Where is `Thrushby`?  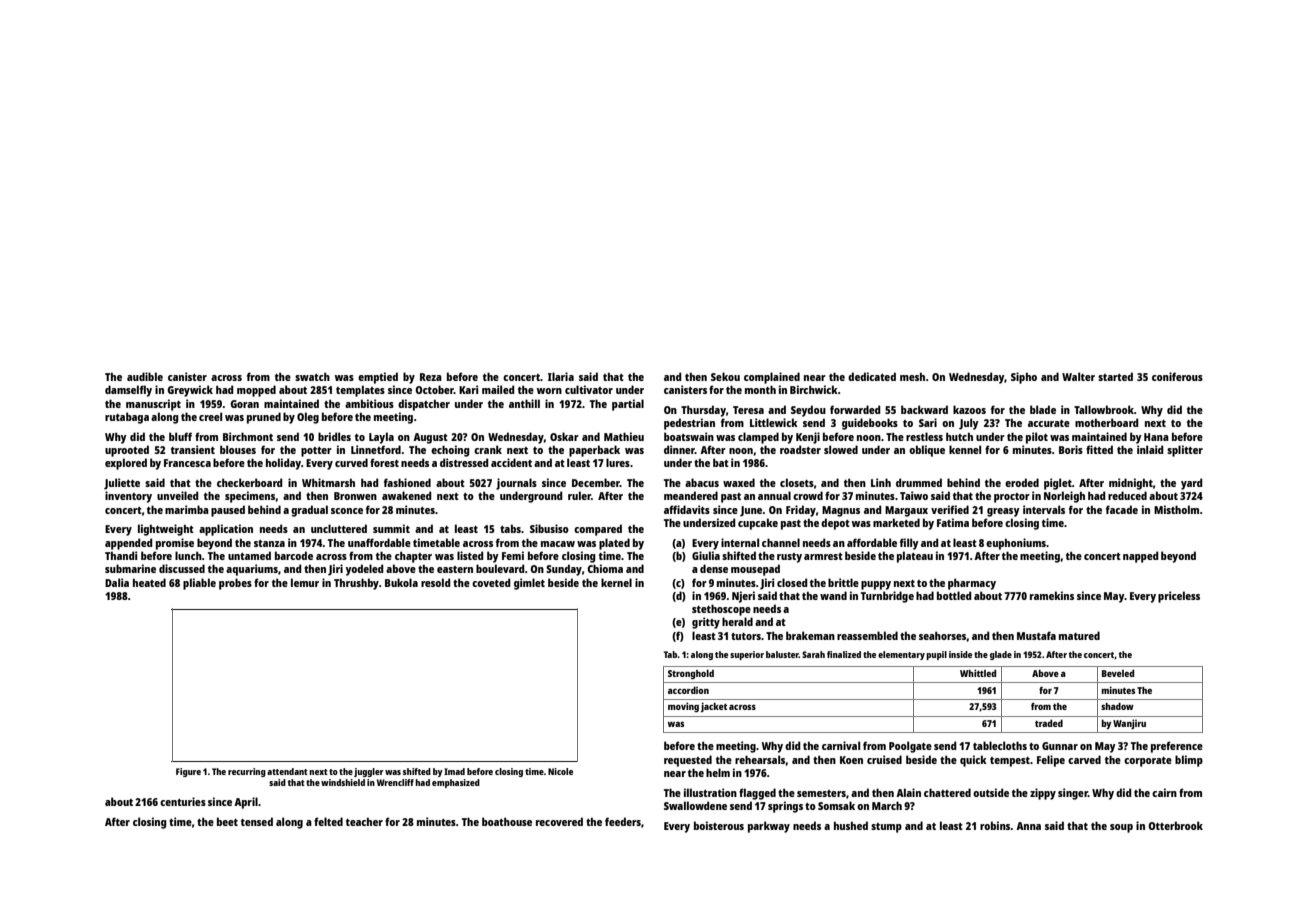 Thrushby is located at coordinates (356, 584).
